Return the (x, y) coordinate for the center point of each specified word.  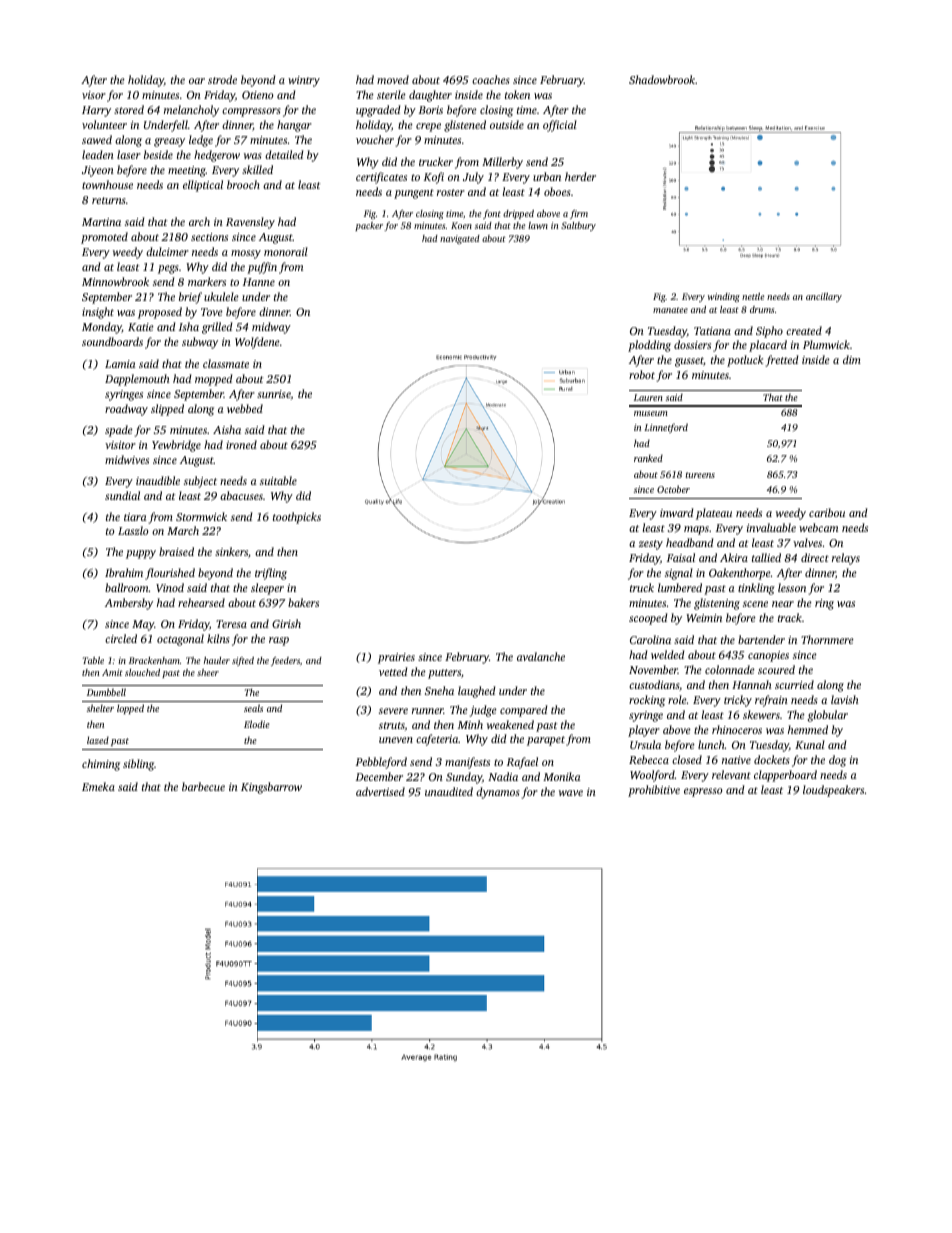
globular (828, 716)
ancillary (824, 297)
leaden (98, 154)
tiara (135, 517)
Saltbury (578, 226)
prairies (396, 658)
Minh (470, 724)
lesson (792, 587)
